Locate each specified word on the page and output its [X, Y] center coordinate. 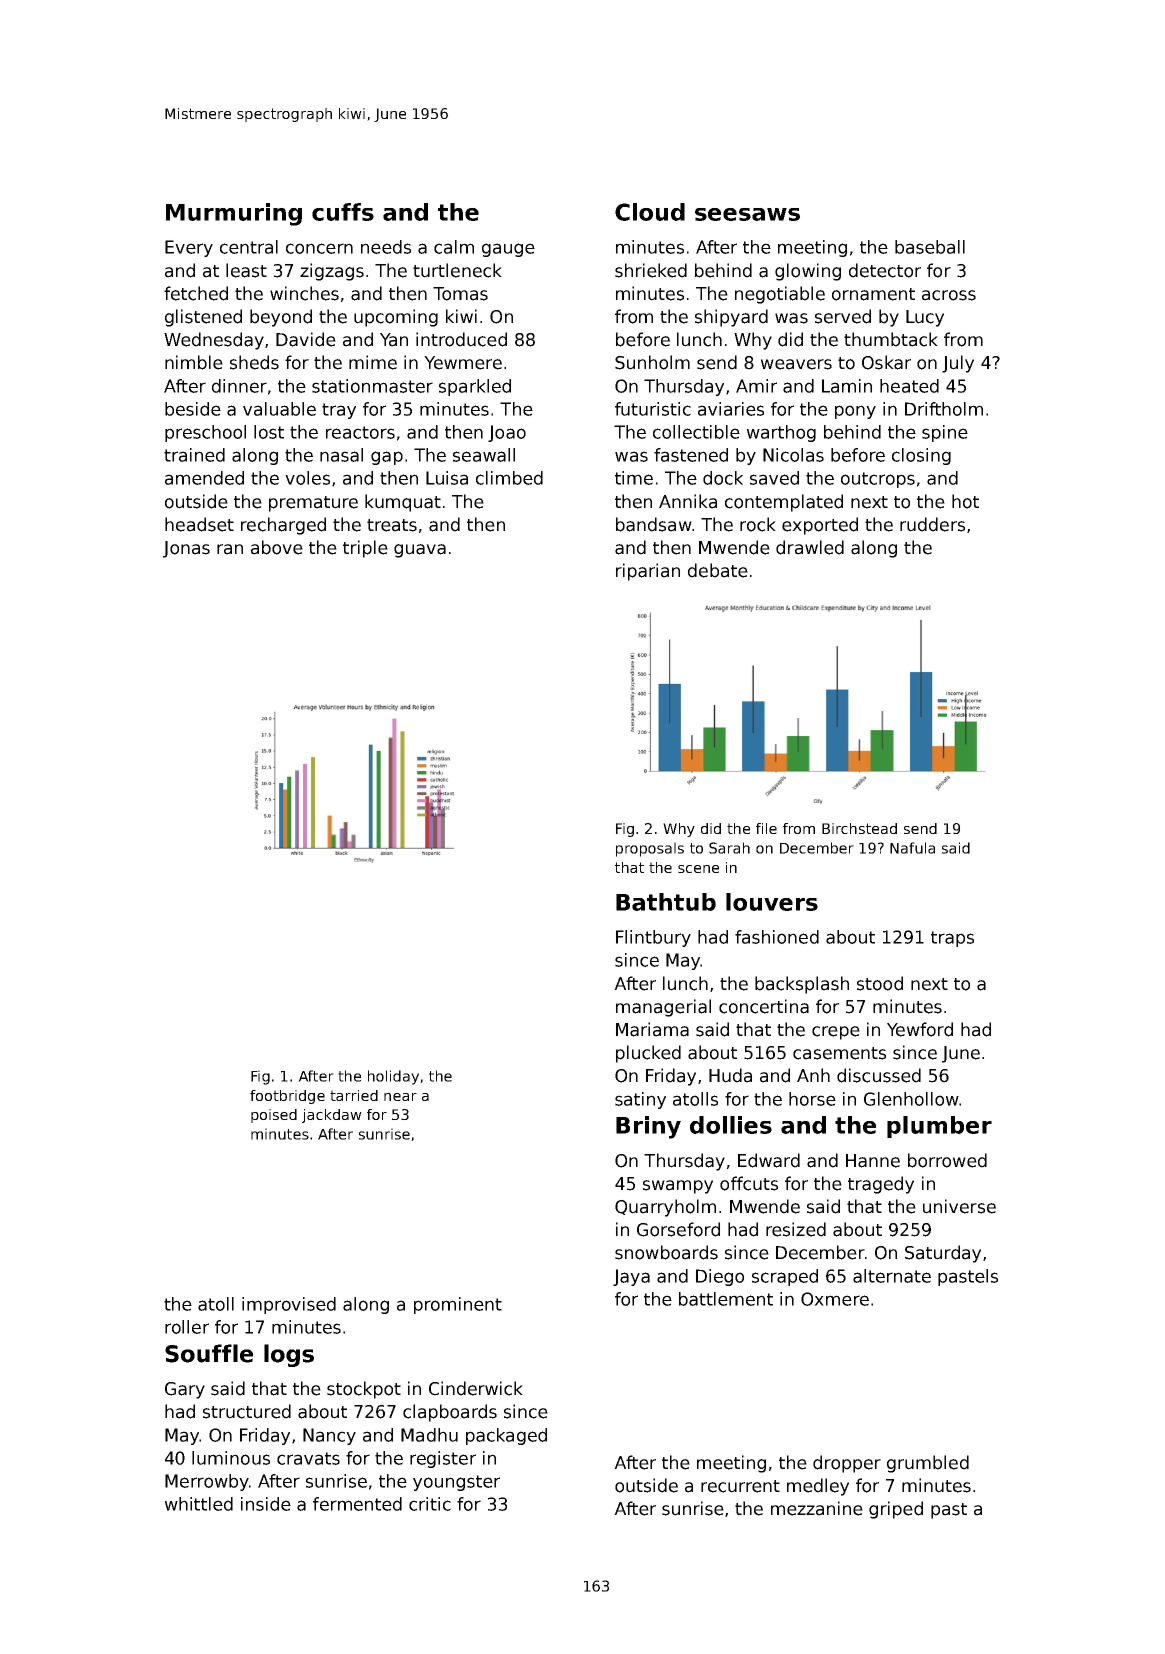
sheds [254, 362]
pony [855, 412]
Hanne [873, 1161]
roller [187, 1327]
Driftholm [944, 409]
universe [959, 1206]
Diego [720, 1277]
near [400, 1097]
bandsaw [654, 524]
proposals [650, 849]
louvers [772, 902]
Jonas [186, 549]
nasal [341, 455]
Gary [185, 1390]
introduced [461, 339]
